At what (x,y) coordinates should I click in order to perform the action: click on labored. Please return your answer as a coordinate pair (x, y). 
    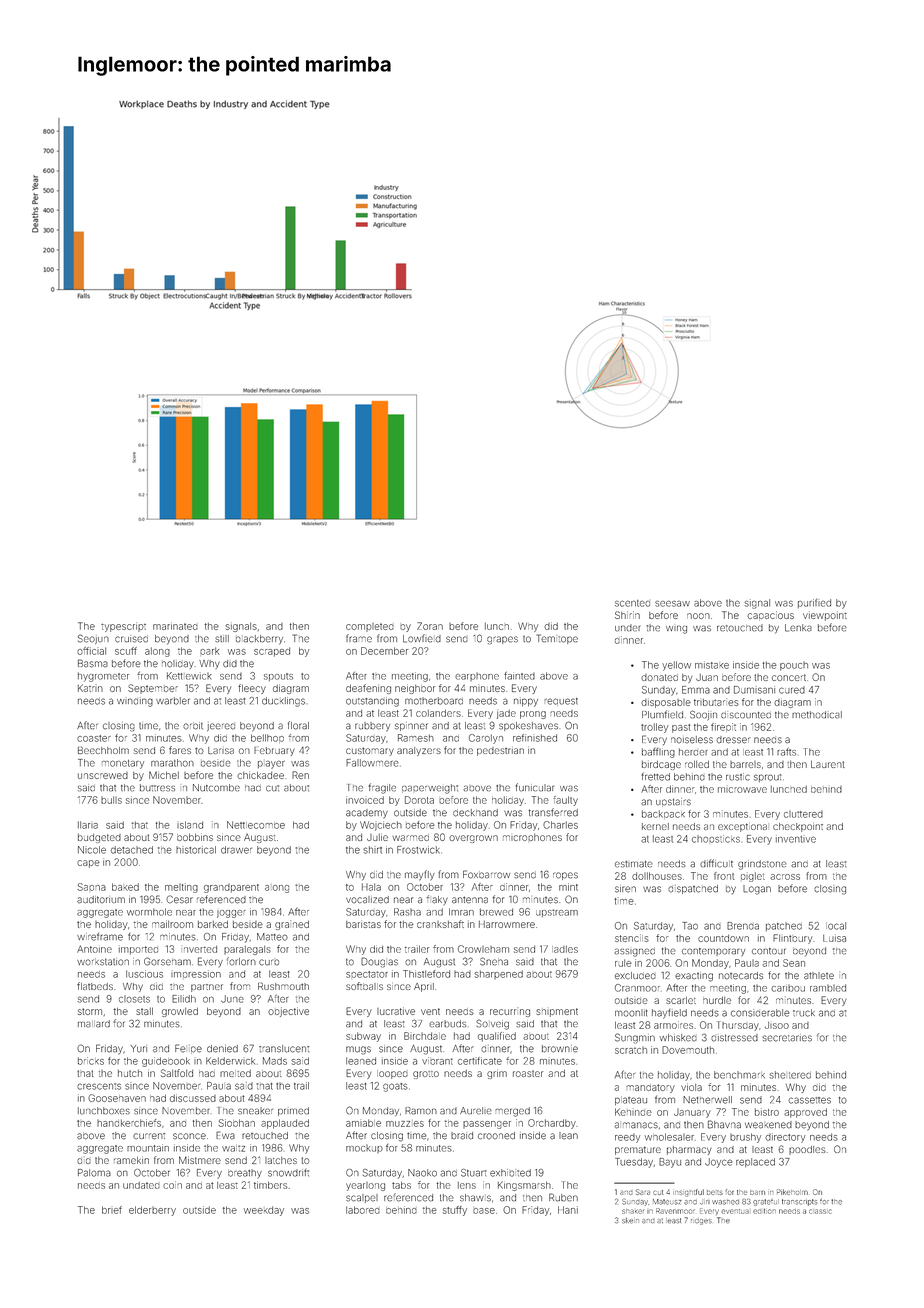
    Looking at the image, I should click on (363, 1210).
